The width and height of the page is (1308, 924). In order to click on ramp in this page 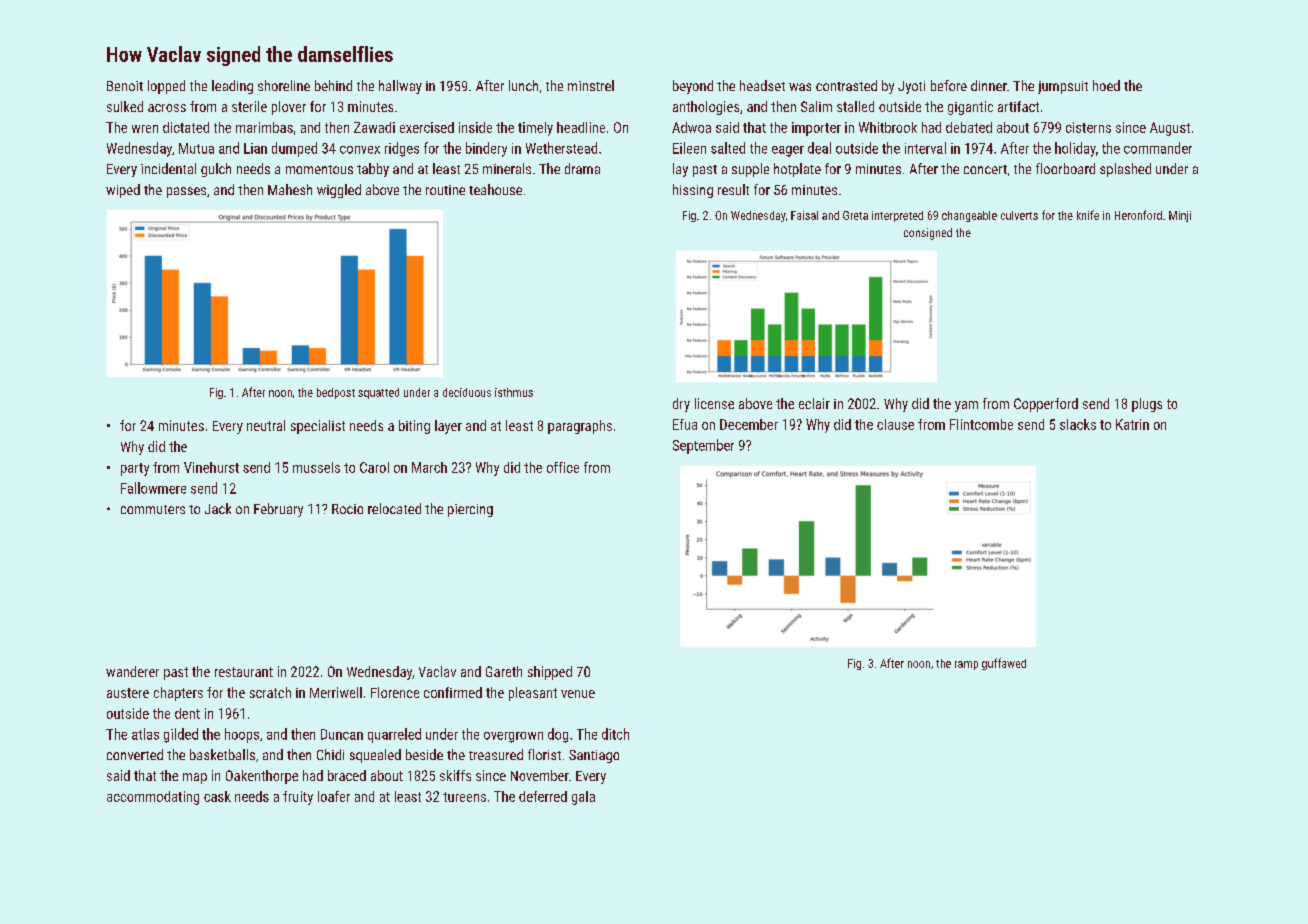, I will do `click(966, 665)`.
